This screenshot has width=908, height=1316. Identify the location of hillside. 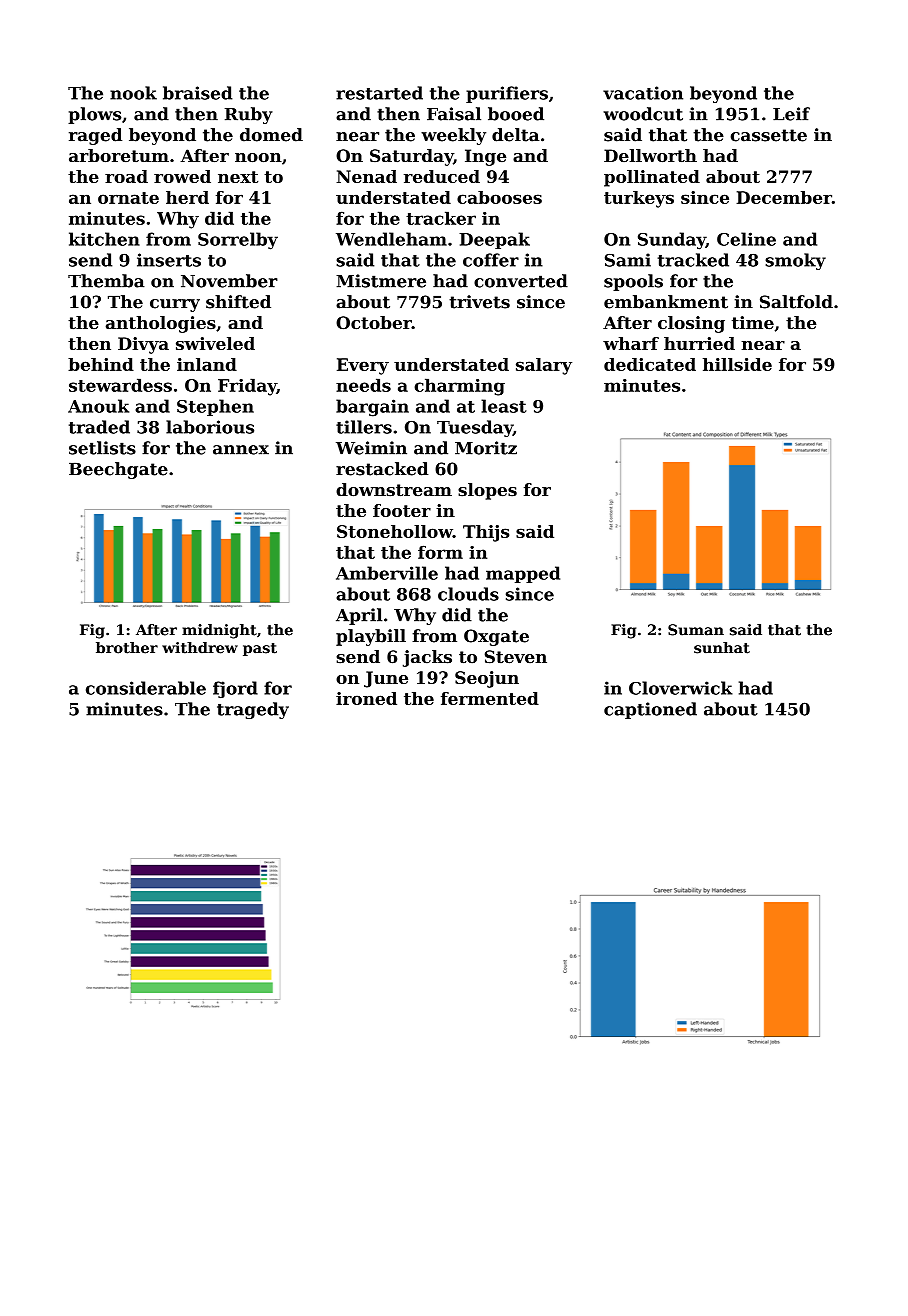
(737, 364).
